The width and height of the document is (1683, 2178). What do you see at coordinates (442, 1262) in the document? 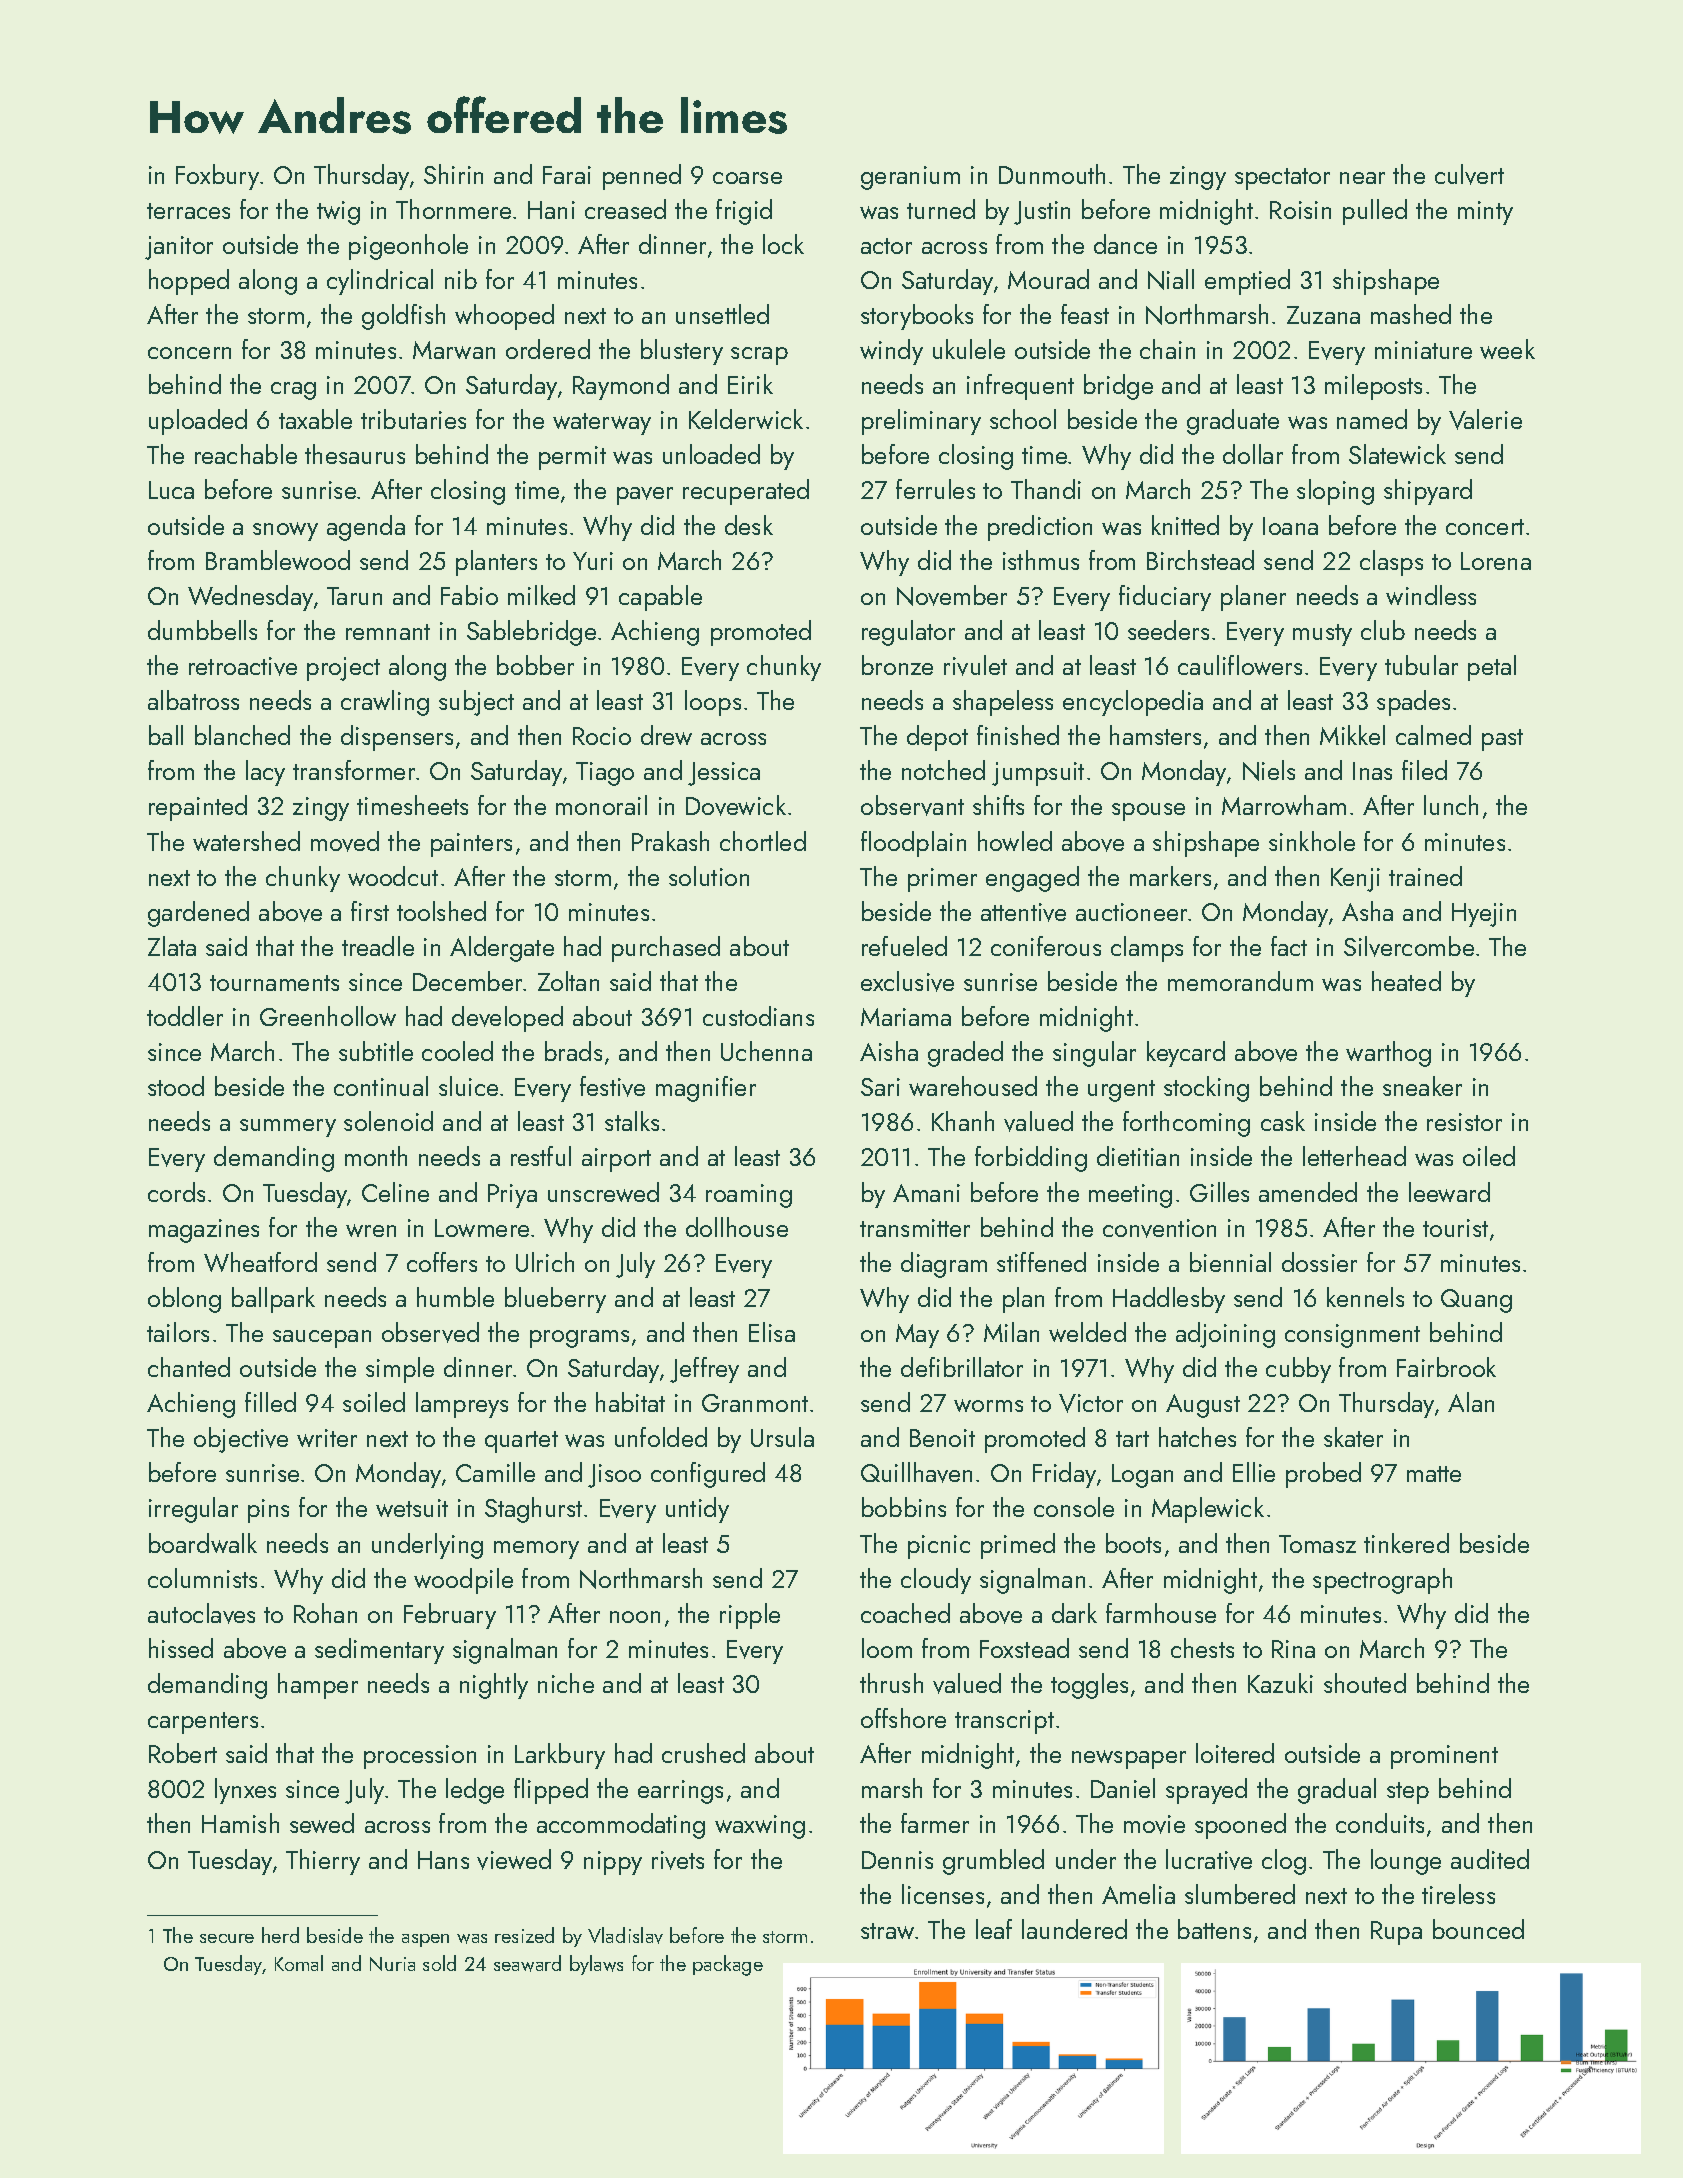
I see `coffers` at bounding box center [442, 1262].
